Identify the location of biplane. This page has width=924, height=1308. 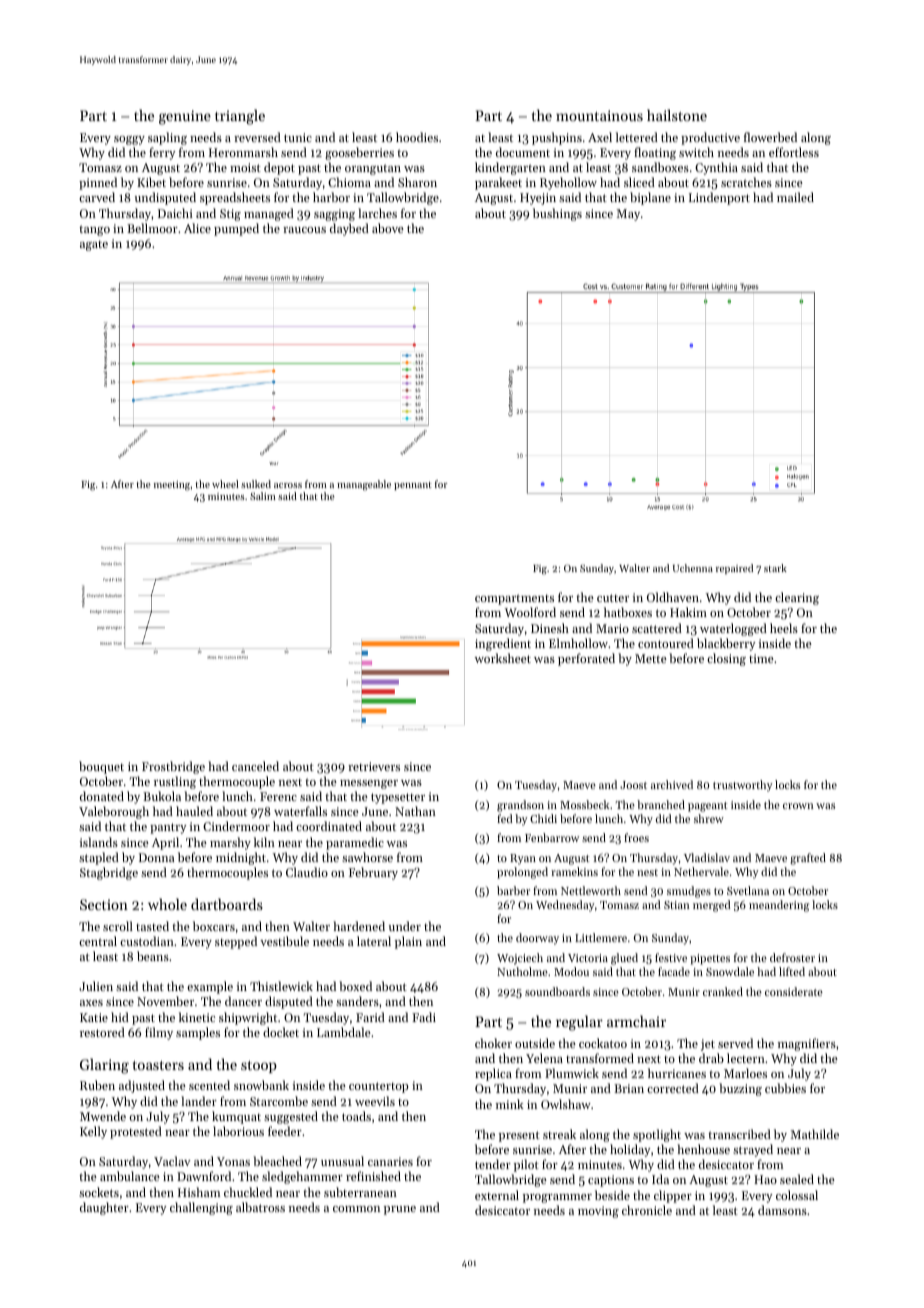
(650, 198).
